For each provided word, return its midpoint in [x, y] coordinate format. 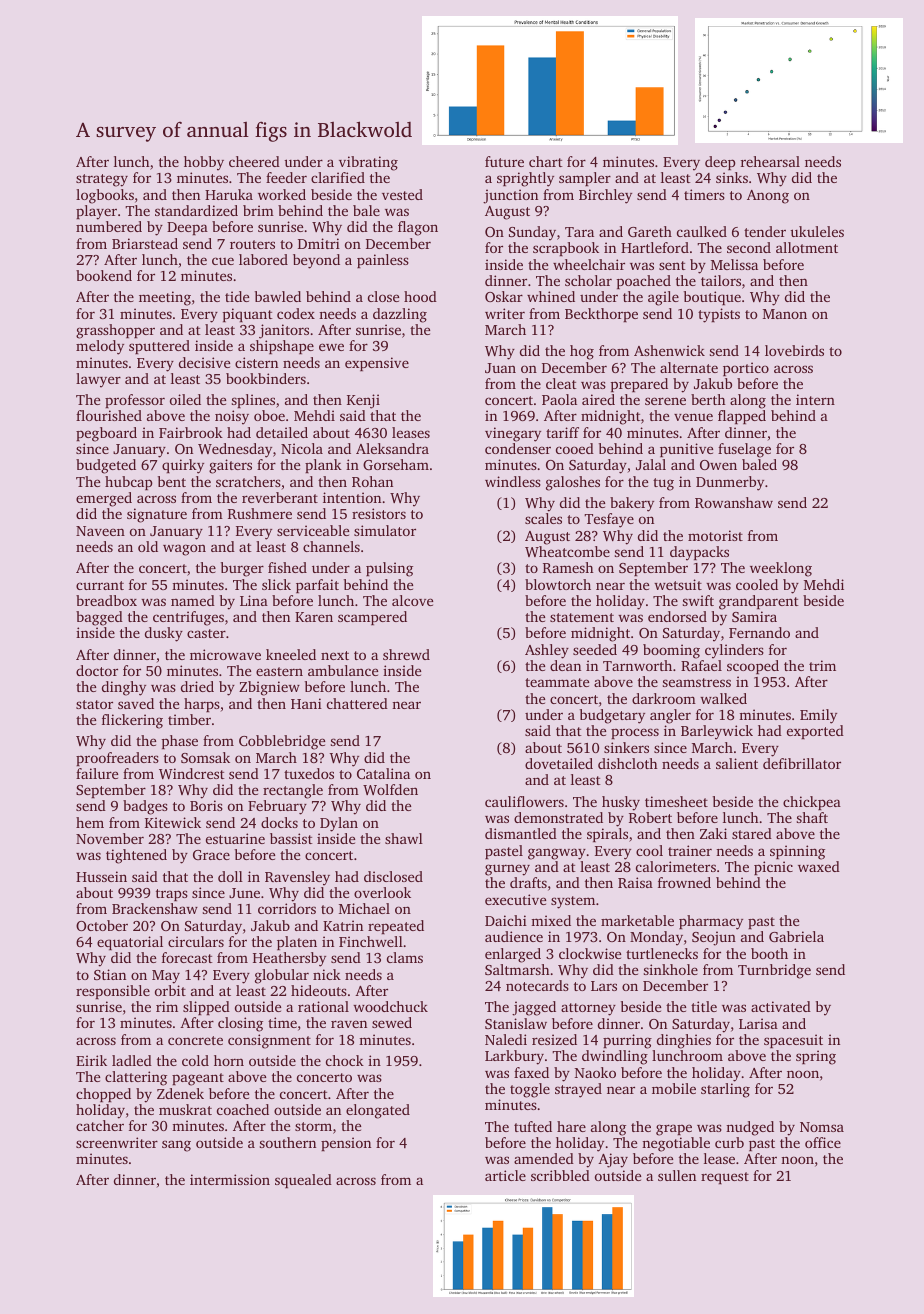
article [505, 1175]
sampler [585, 179]
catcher [100, 1125]
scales [543, 518]
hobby [204, 163]
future [504, 161]
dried [197, 686]
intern [815, 399]
